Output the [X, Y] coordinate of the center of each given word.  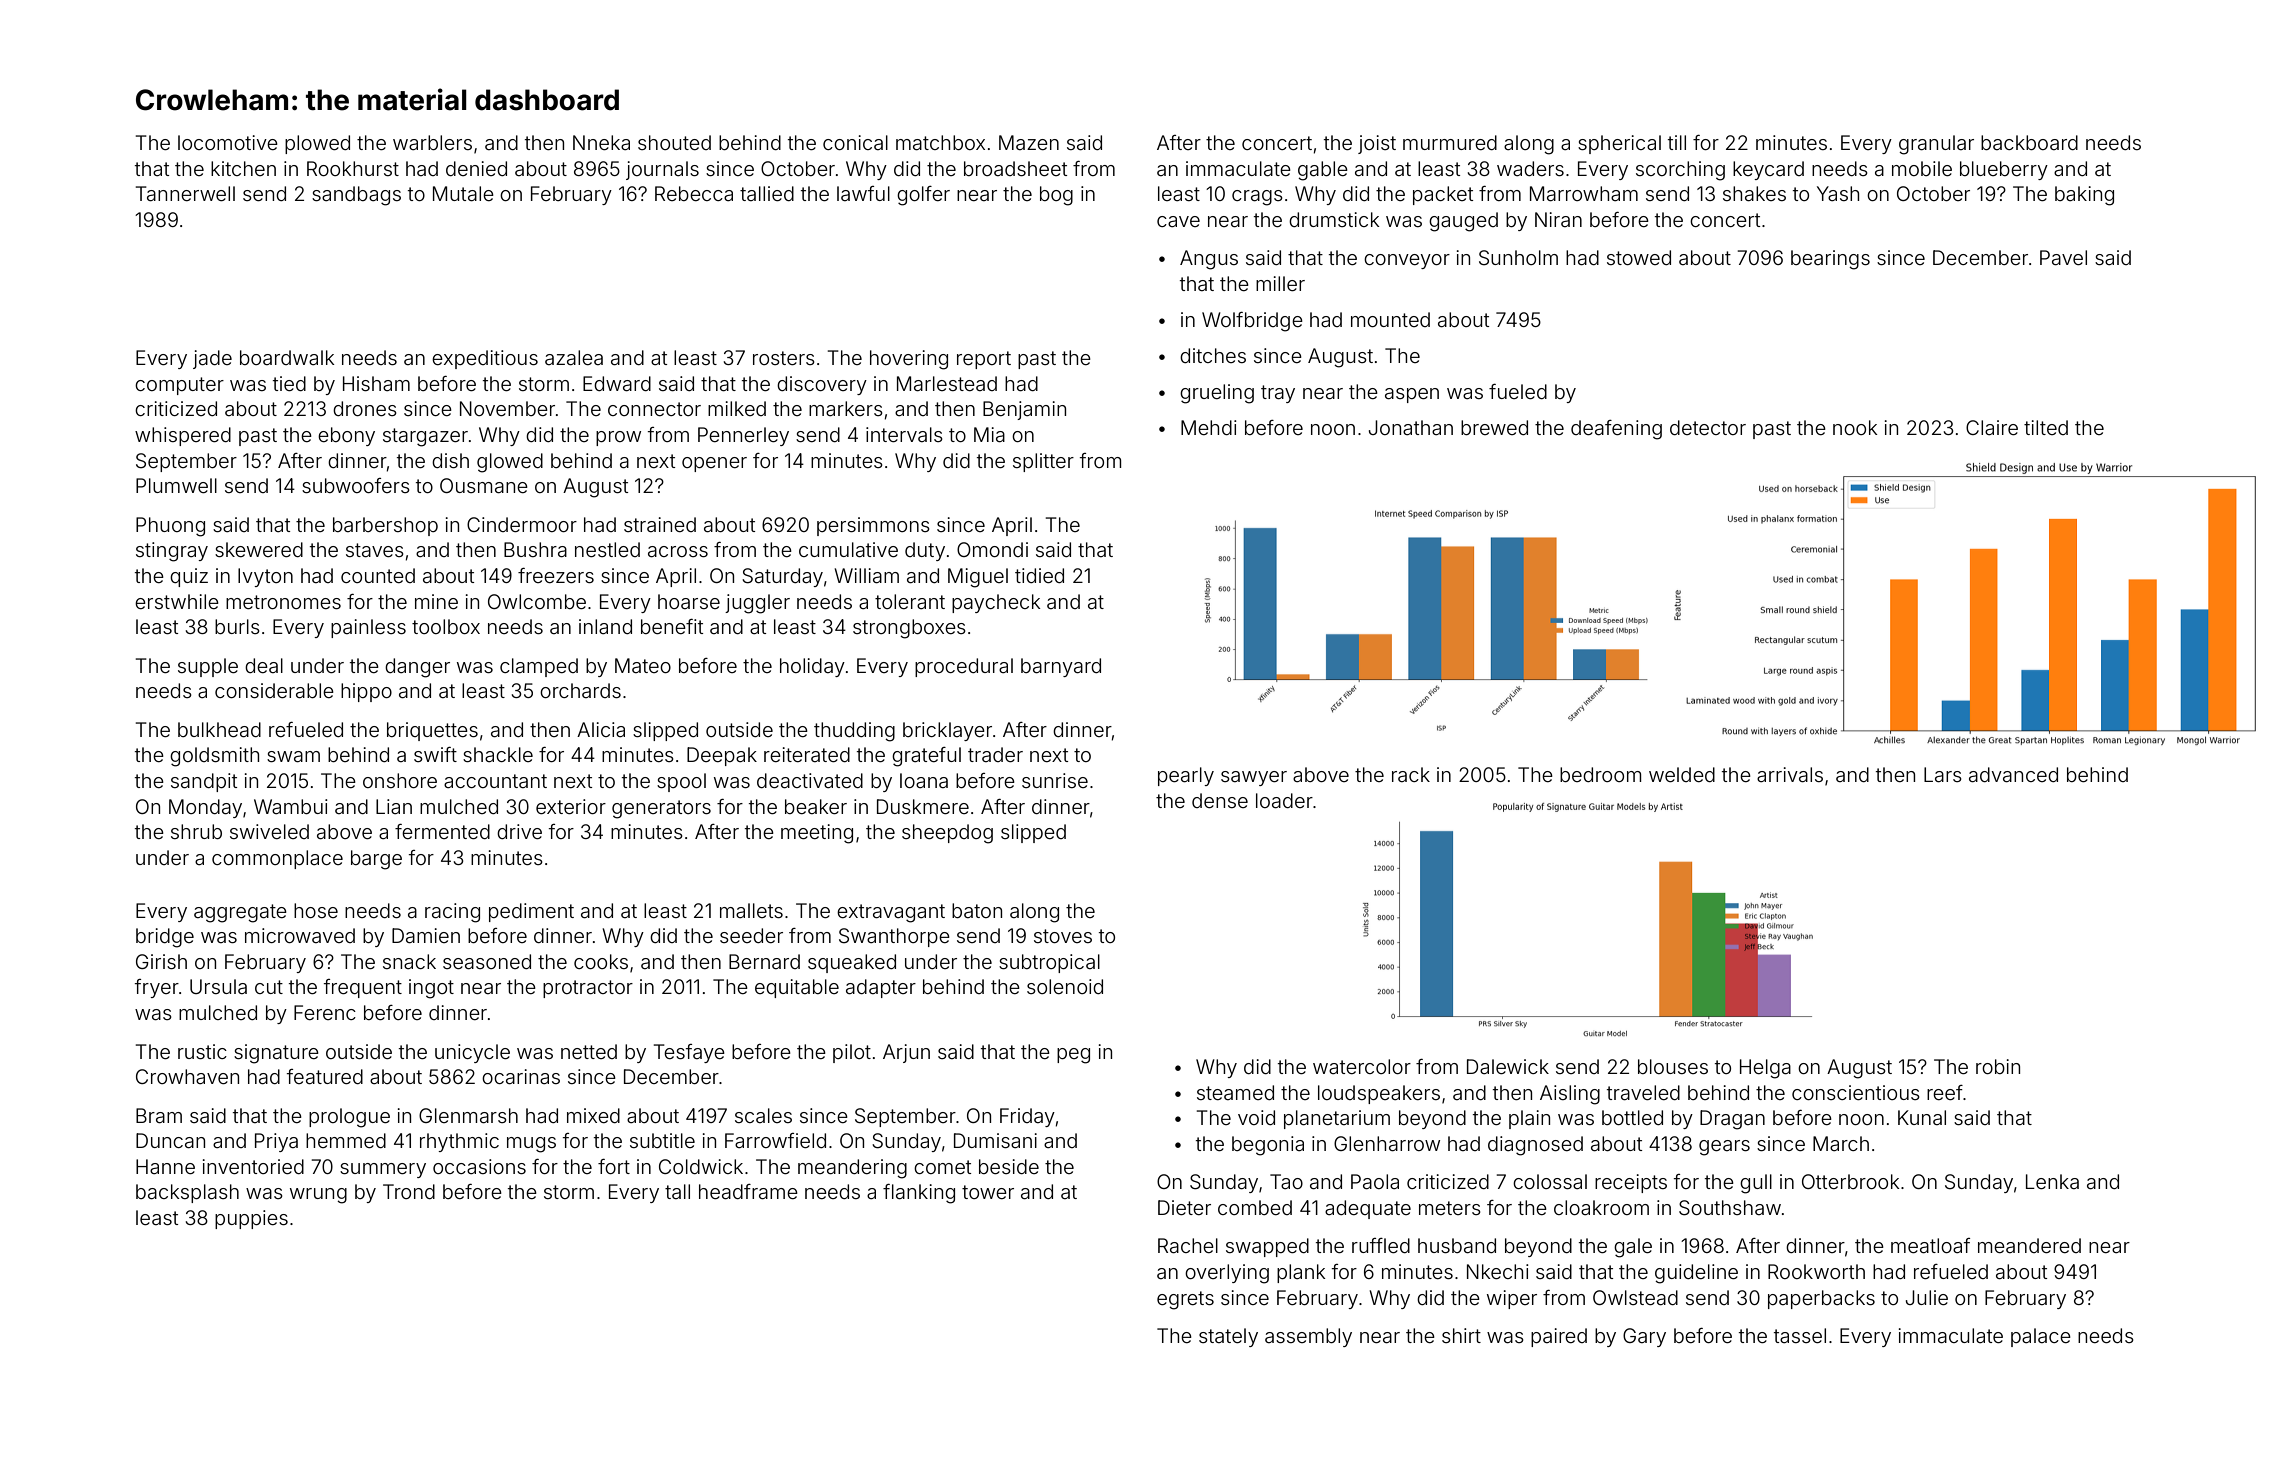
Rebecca [694, 193]
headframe [748, 1191]
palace [2041, 1337]
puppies [251, 1219]
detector [1708, 427]
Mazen [1029, 142]
